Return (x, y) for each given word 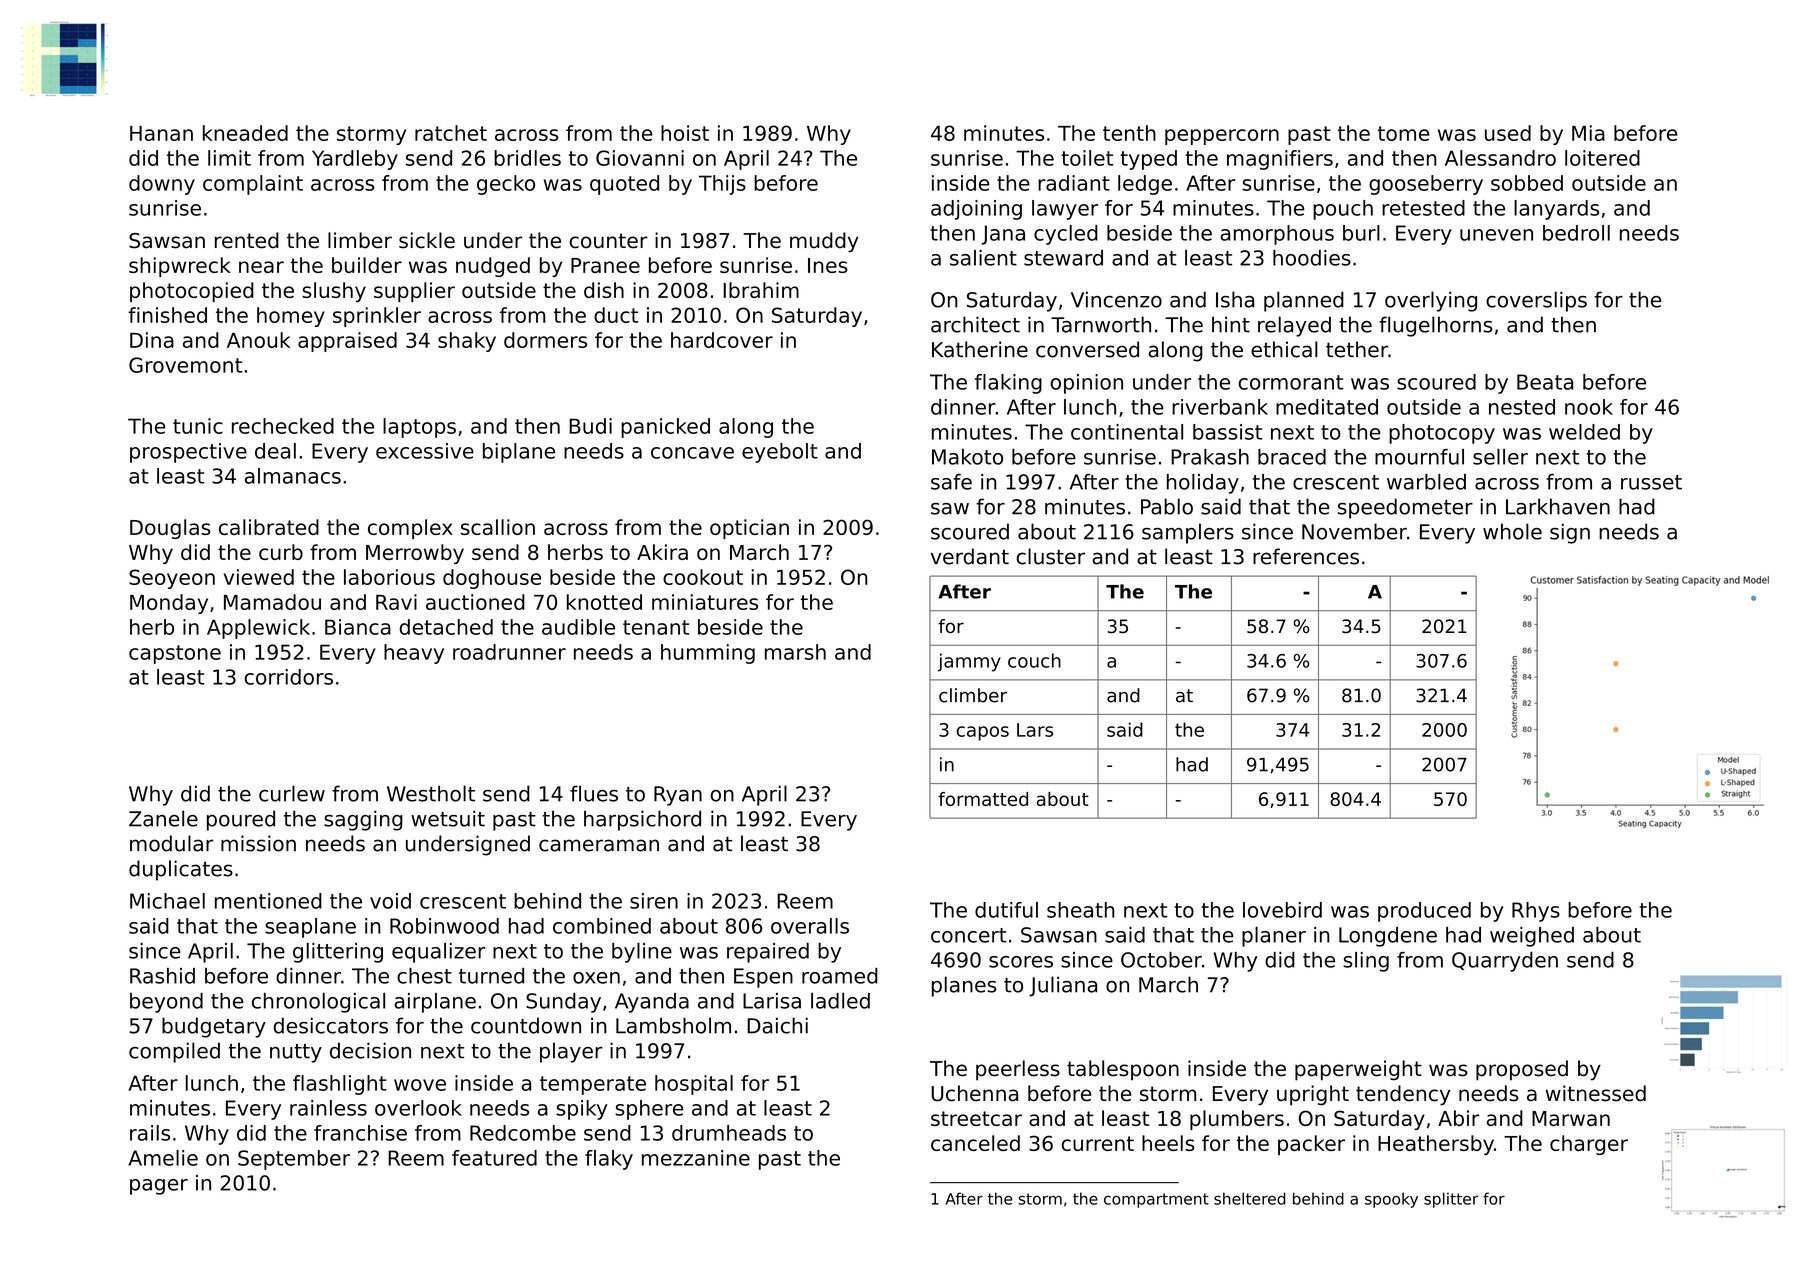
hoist (685, 133)
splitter (1451, 1200)
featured (494, 1158)
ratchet (451, 133)
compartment (1156, 1200)
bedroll (1576, 233)
